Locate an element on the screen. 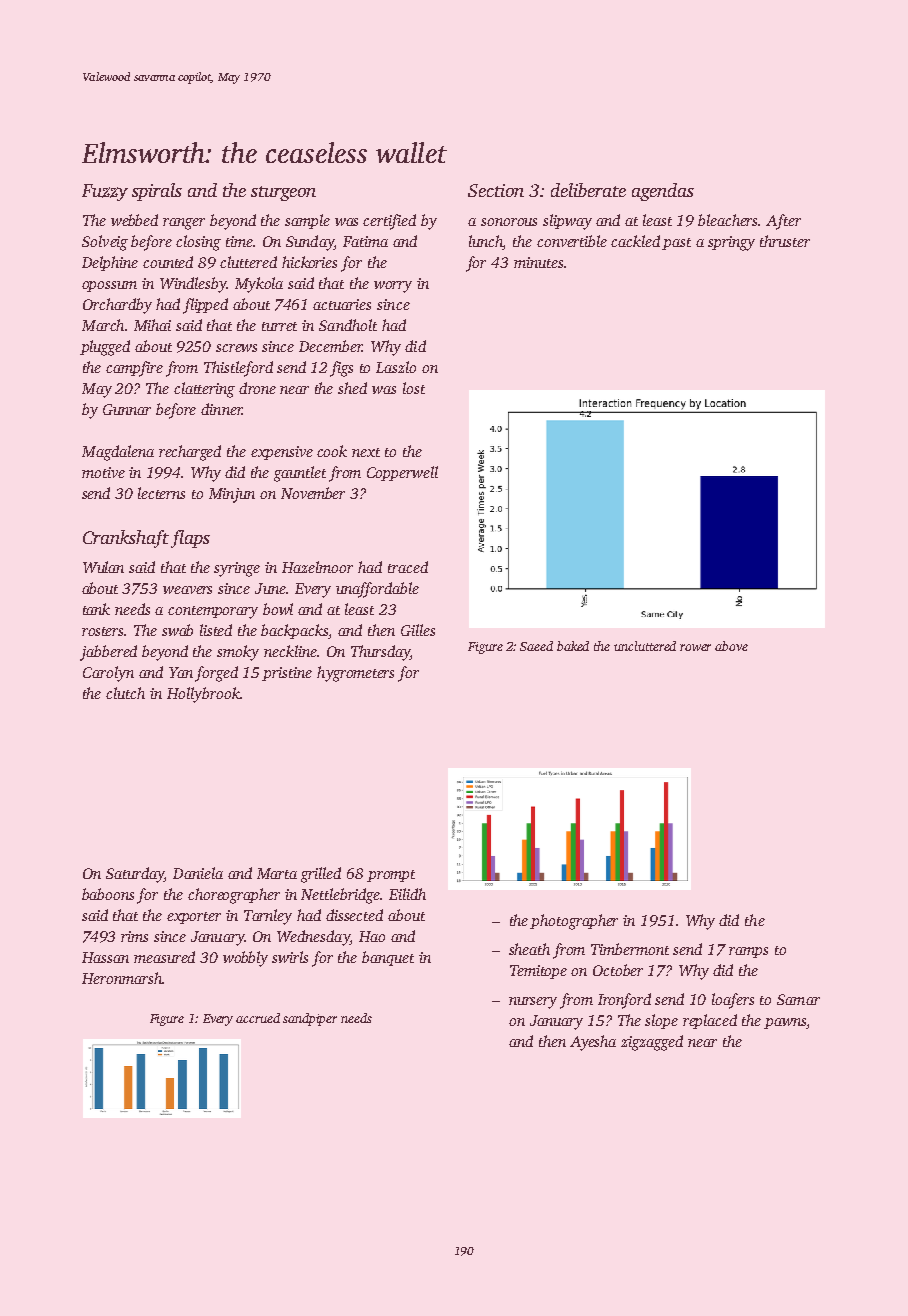  spirals is located at coordinates (157, 192).
